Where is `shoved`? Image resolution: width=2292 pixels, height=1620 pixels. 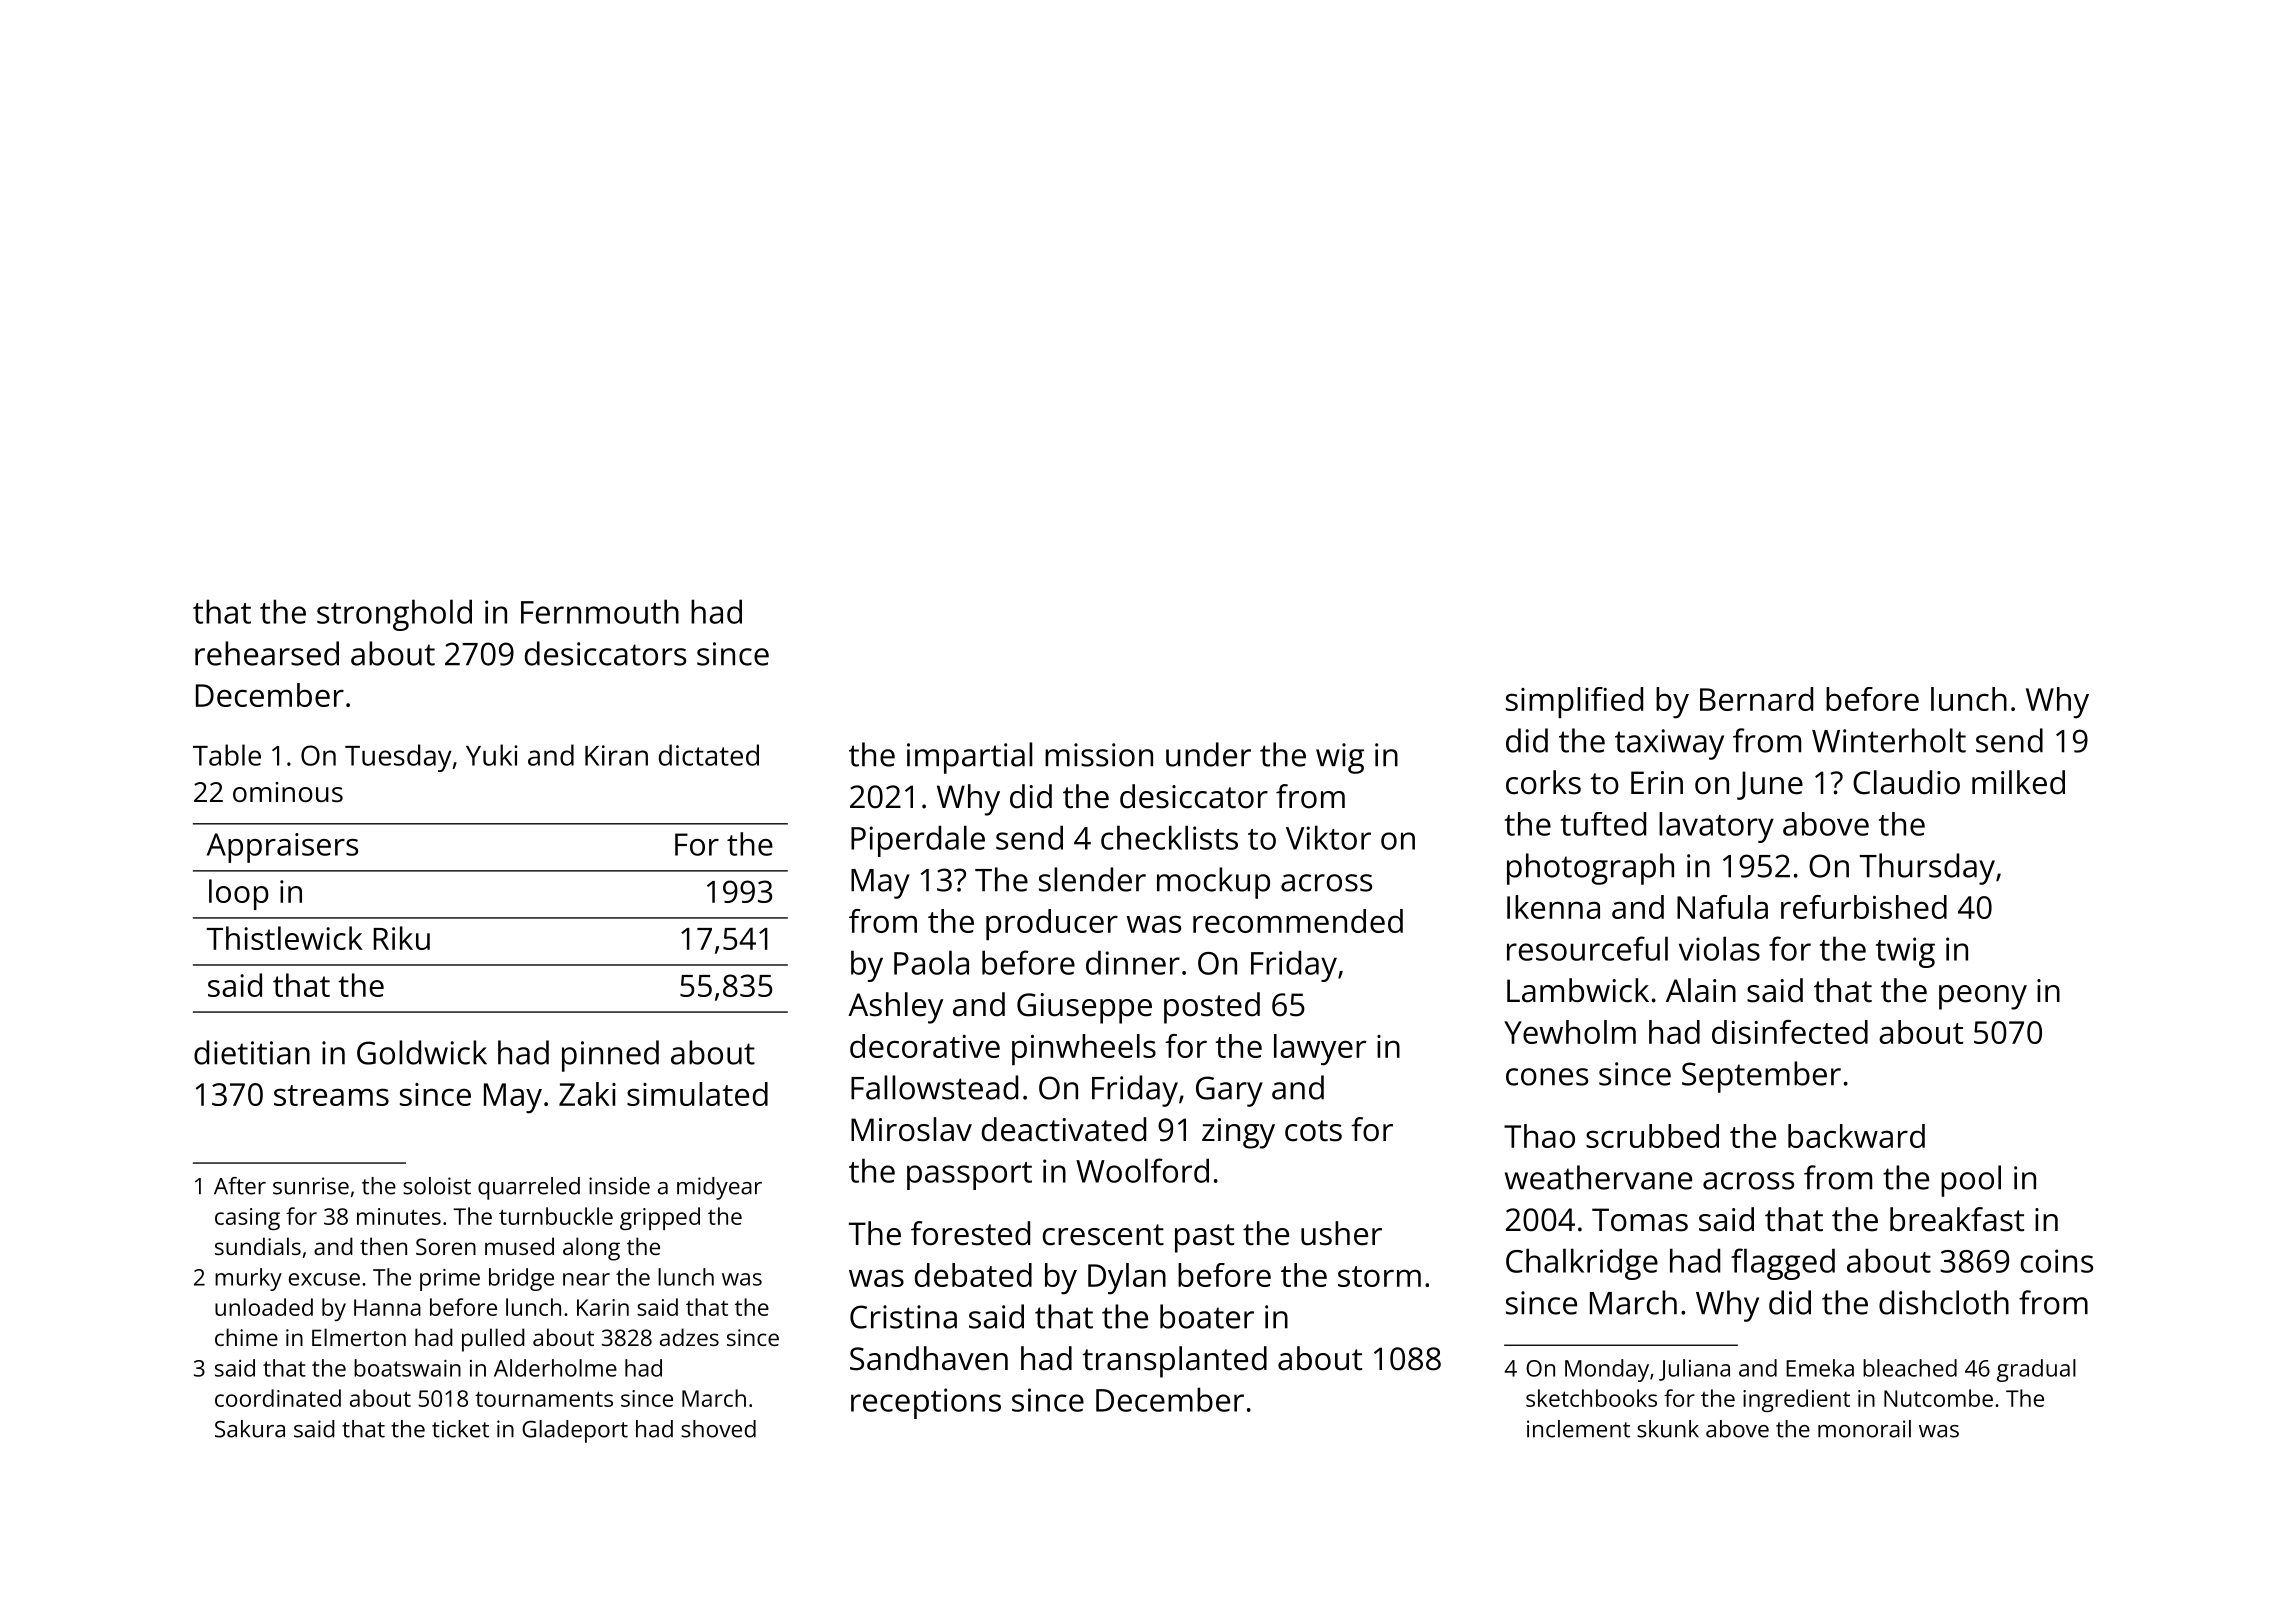 shoved is located at coordinates (718, 1429).
